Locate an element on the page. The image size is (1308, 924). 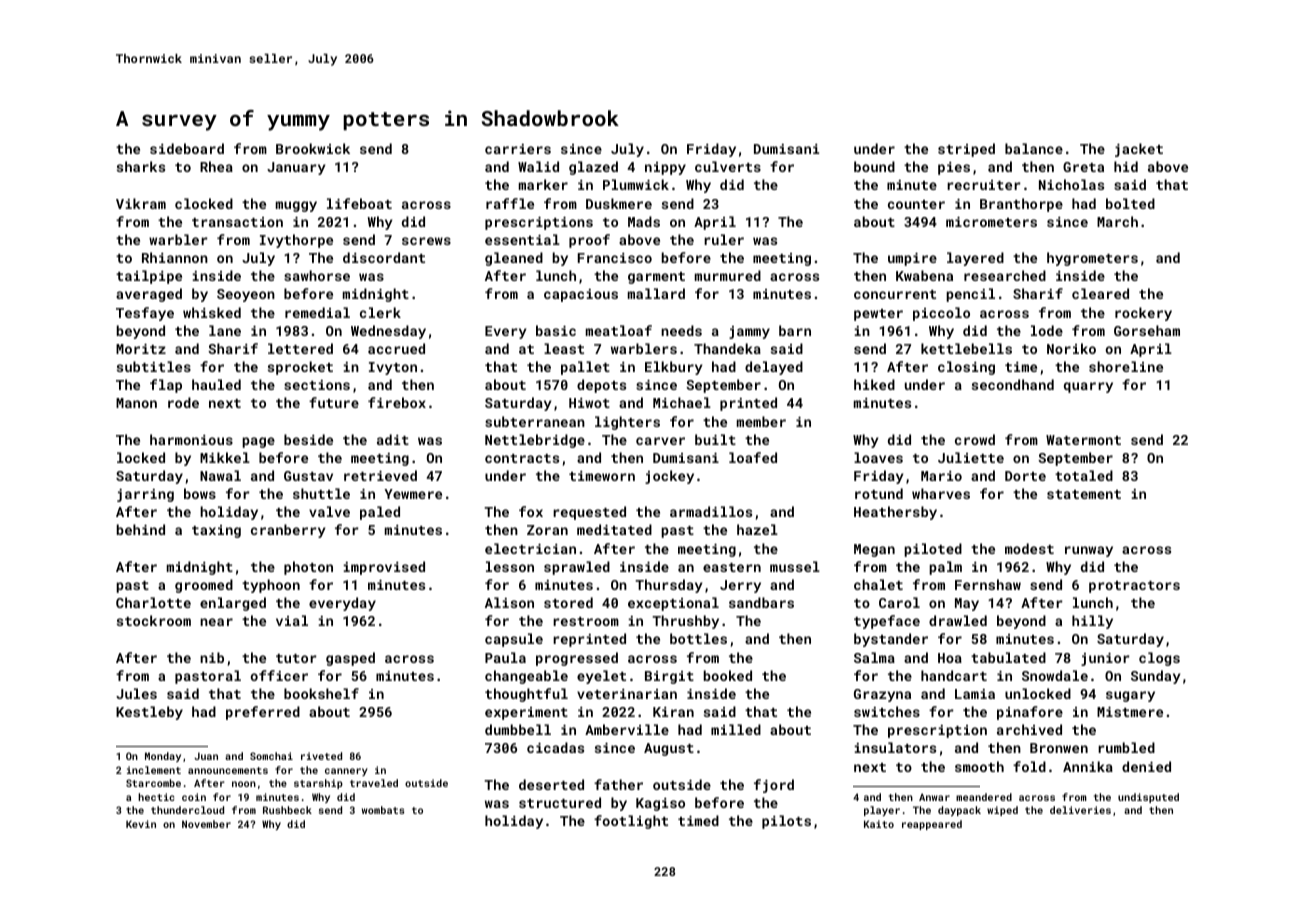
Paula is located at coordinates (505, 657).
